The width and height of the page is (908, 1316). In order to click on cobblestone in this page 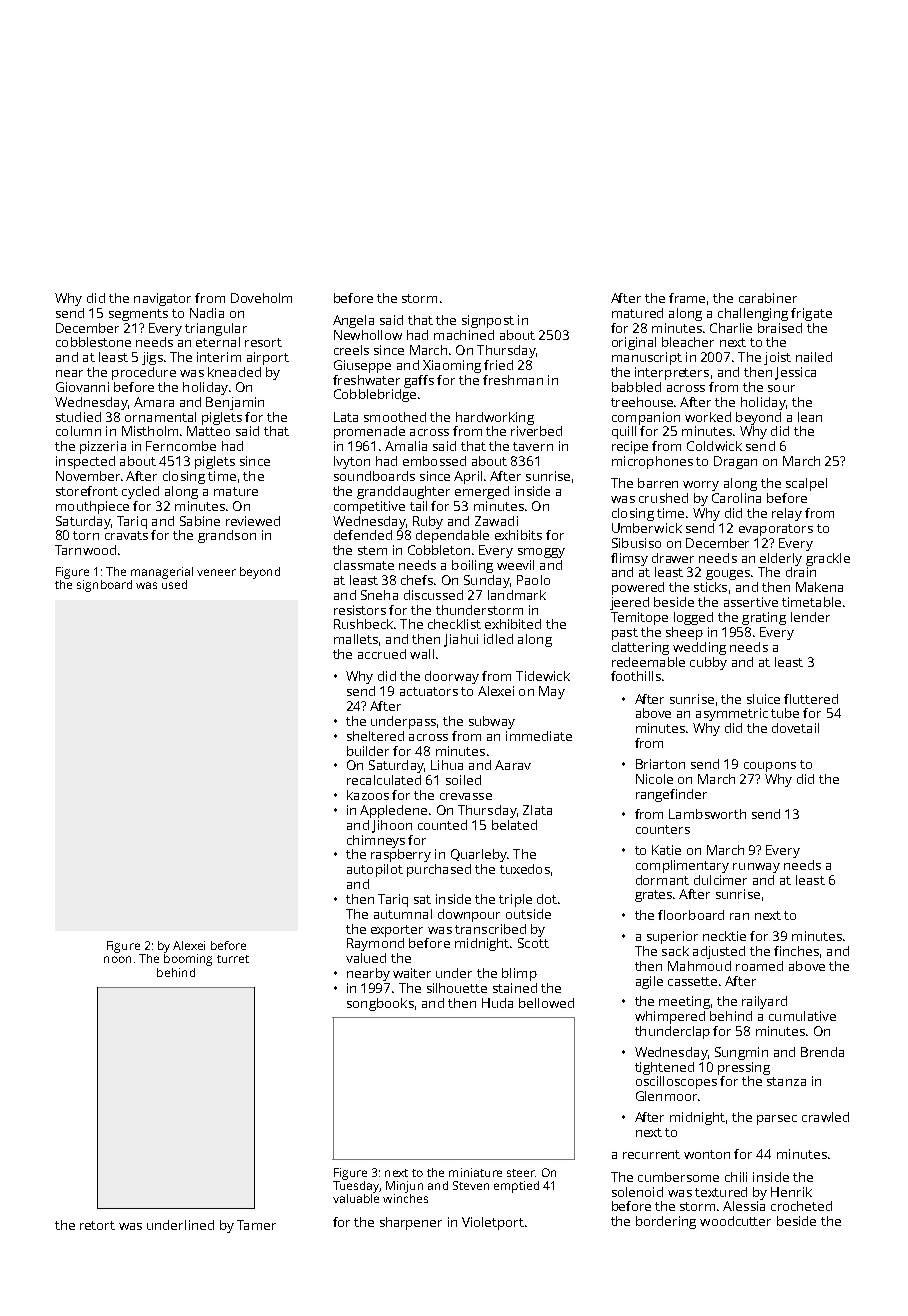, I will do `click(93, 342)`.
